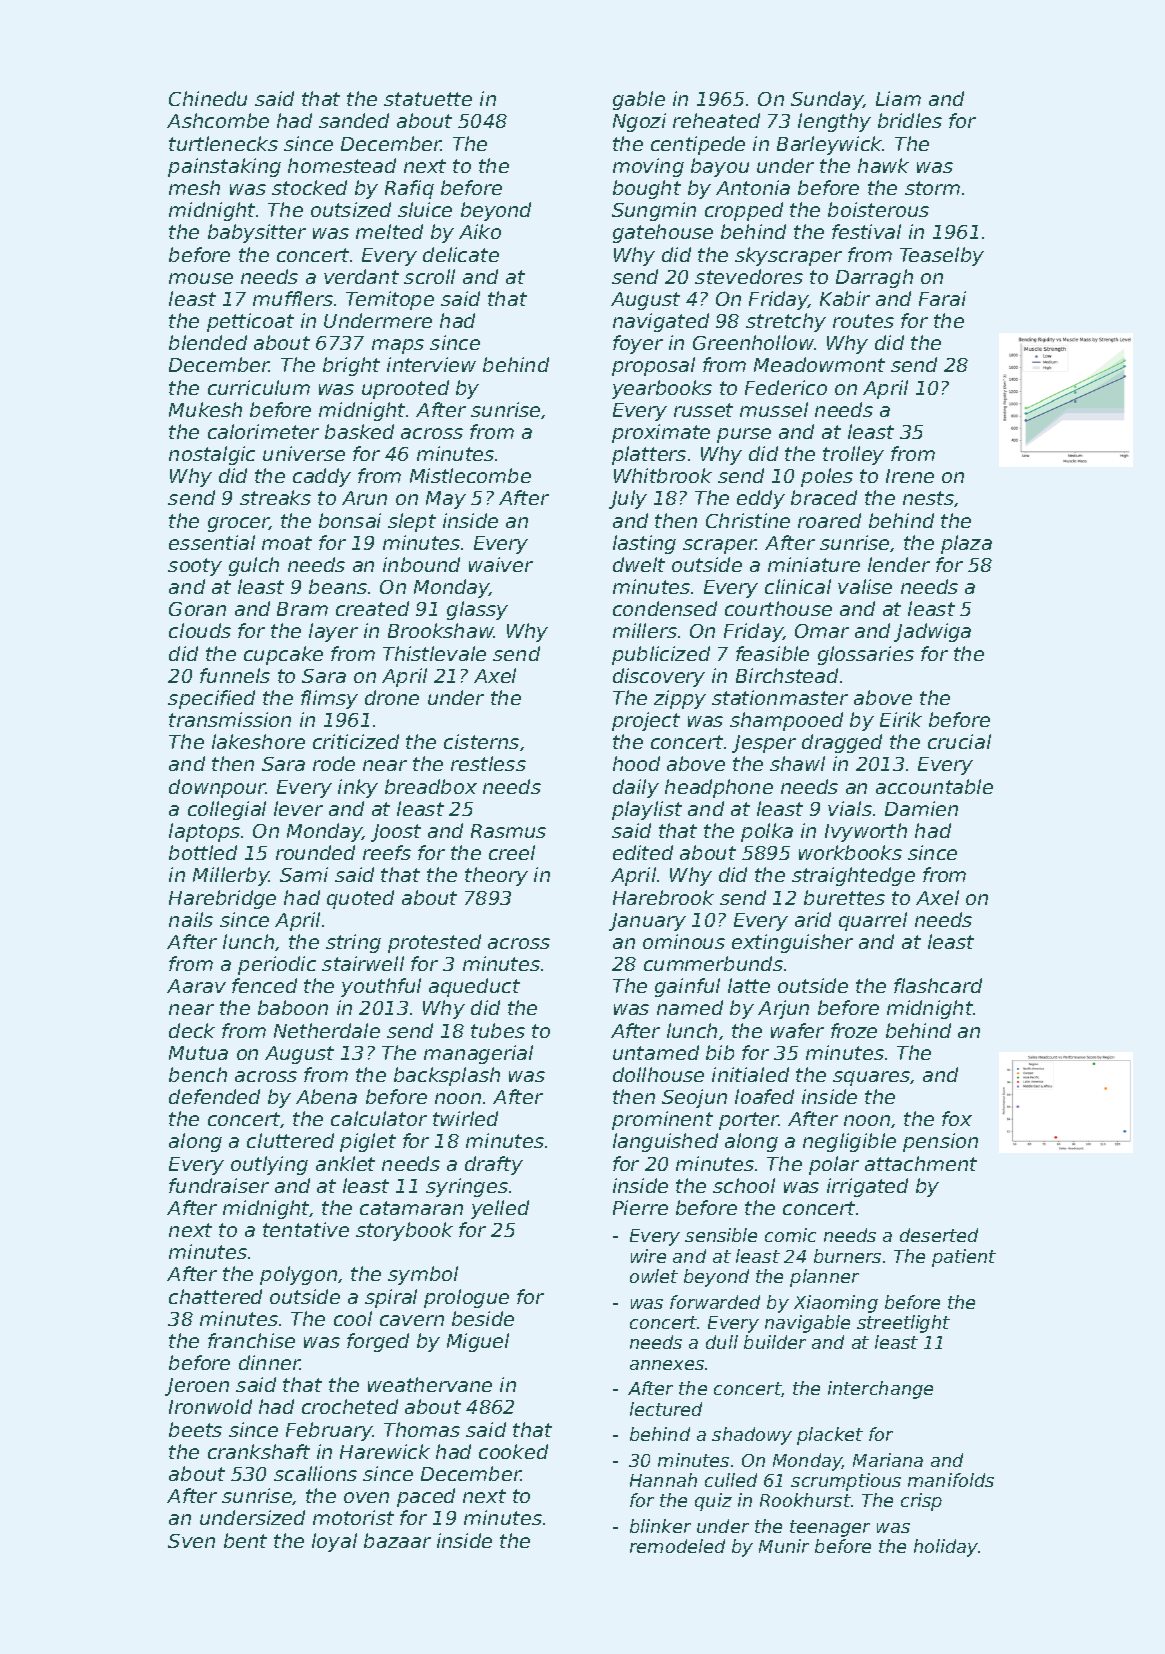  Describe the element at coordinates (814, 564) in the image. I see `miniature` at that location.
